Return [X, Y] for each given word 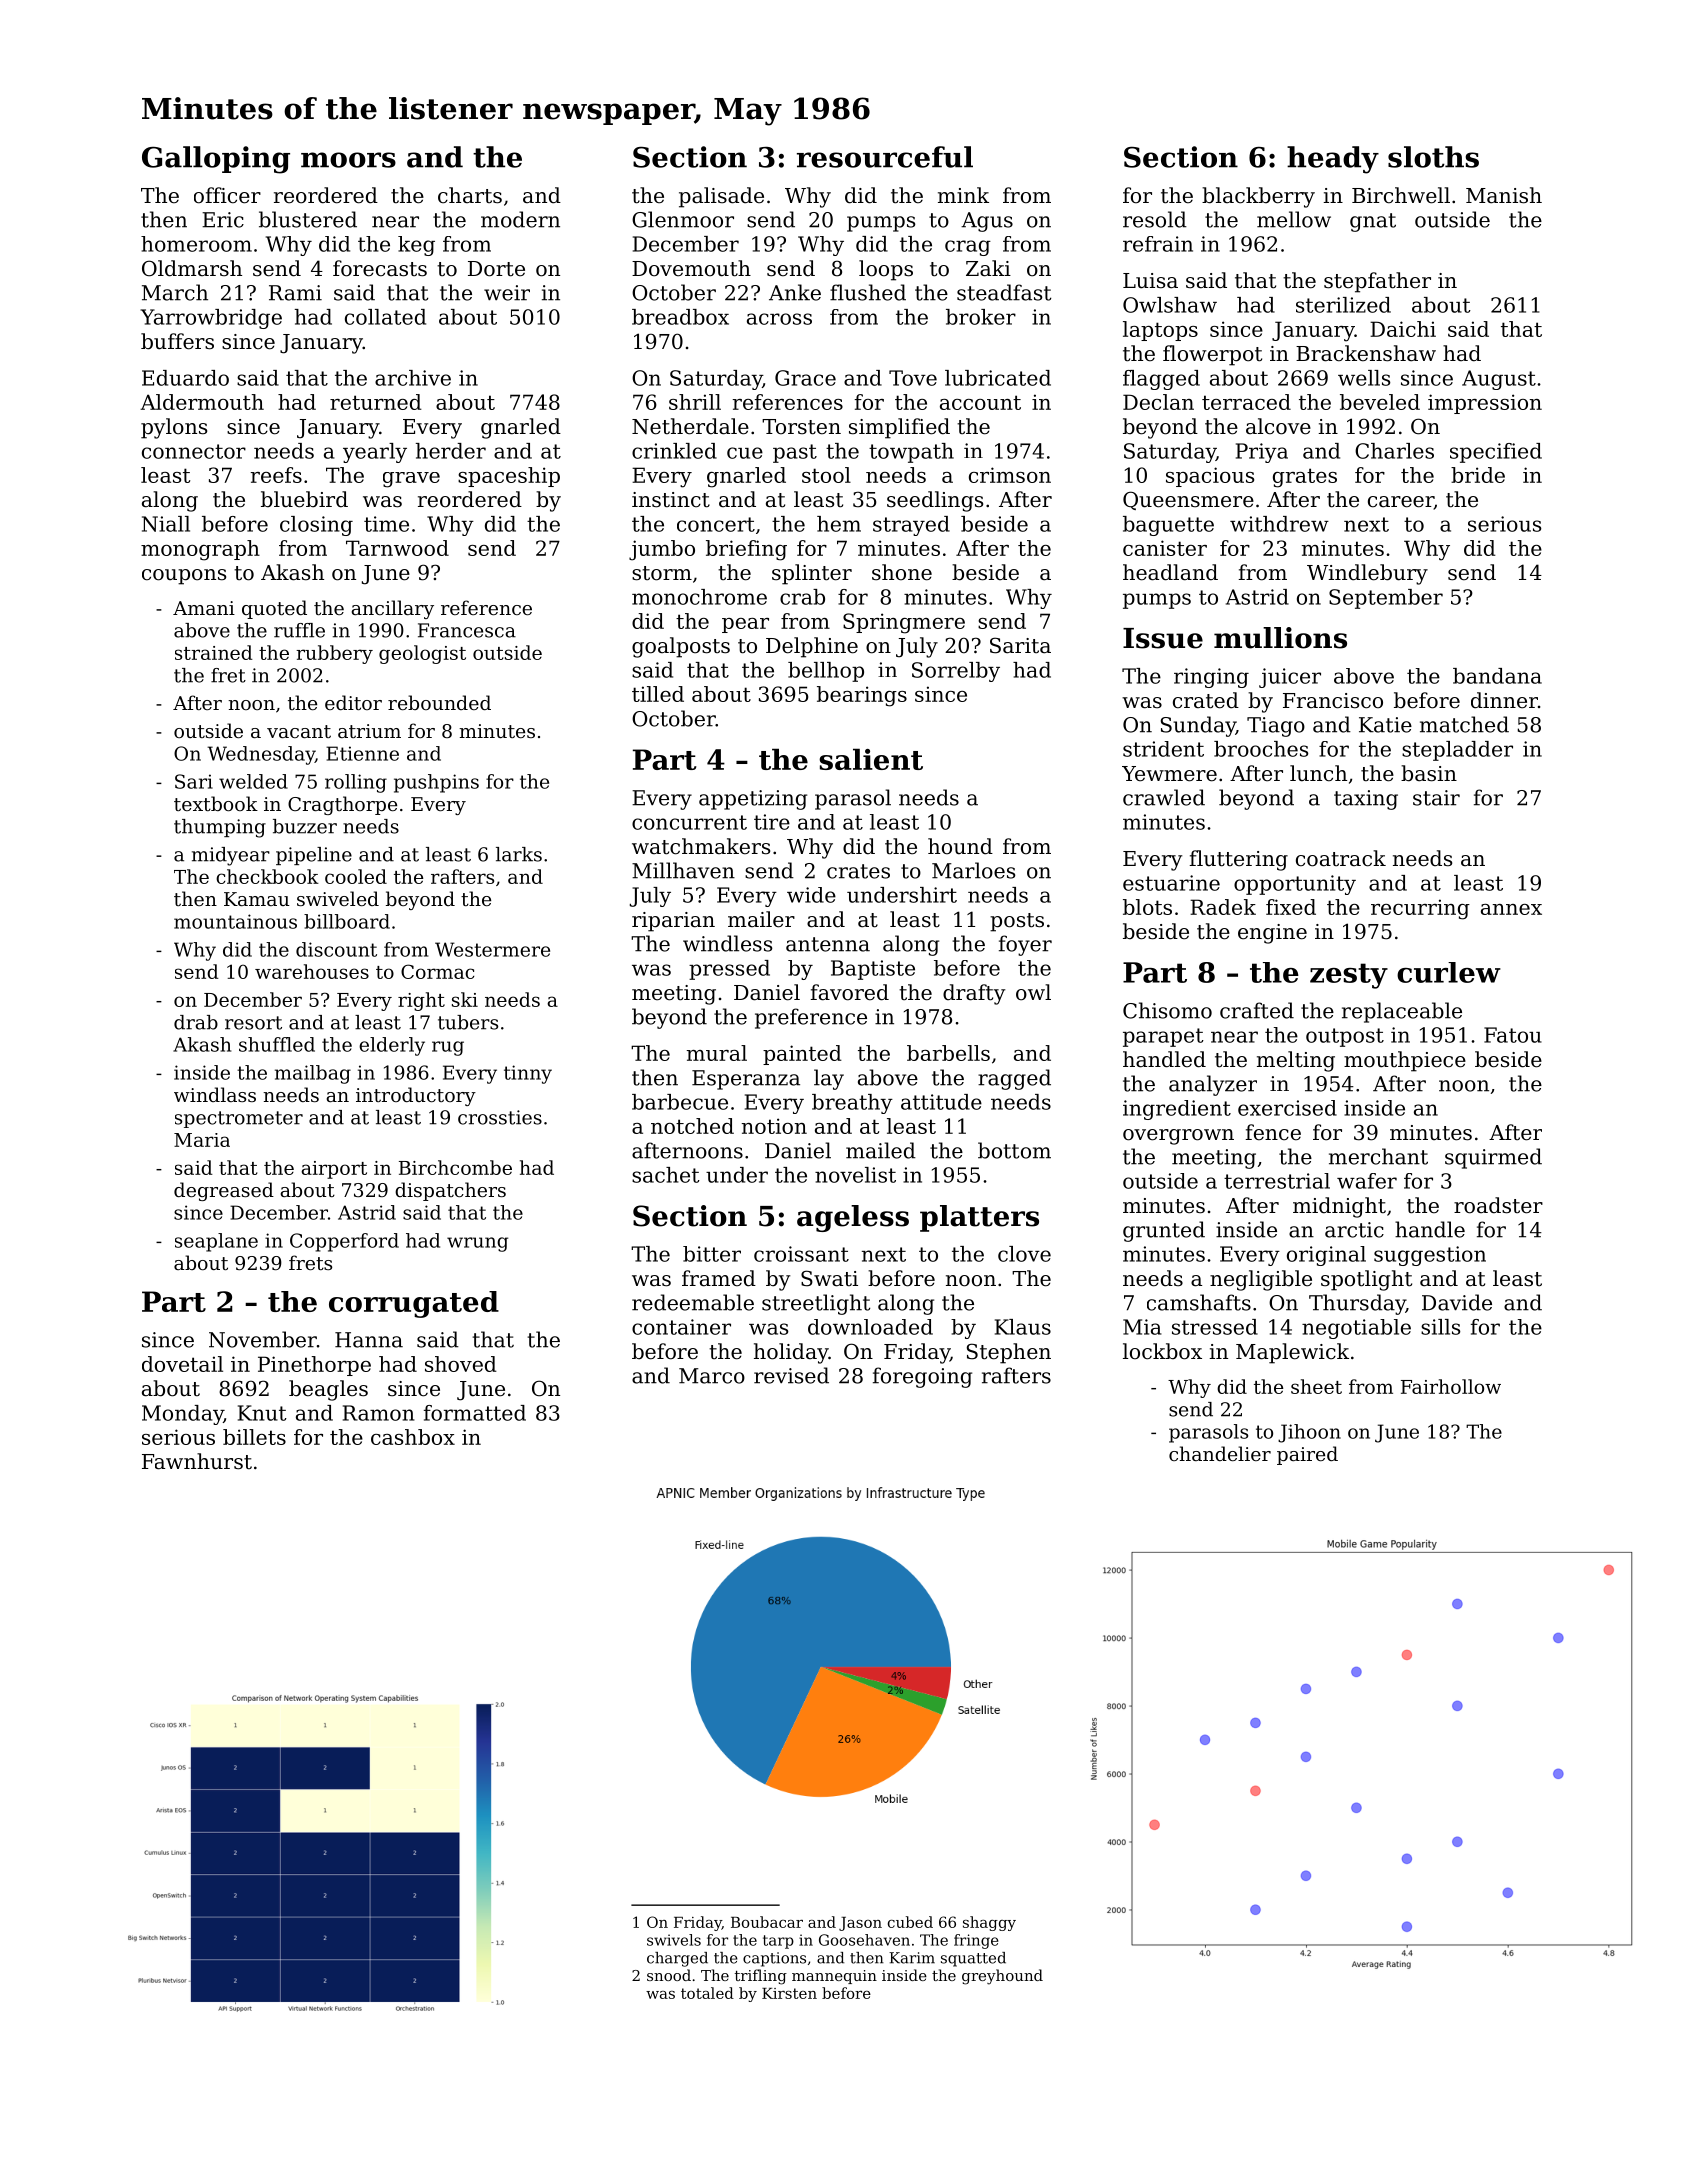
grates [1305, 478]
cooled [356, 876]
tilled [658, 694]
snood [669, 1975]
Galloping [216, 160]
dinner [1504, 700]
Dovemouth [691, 268]
